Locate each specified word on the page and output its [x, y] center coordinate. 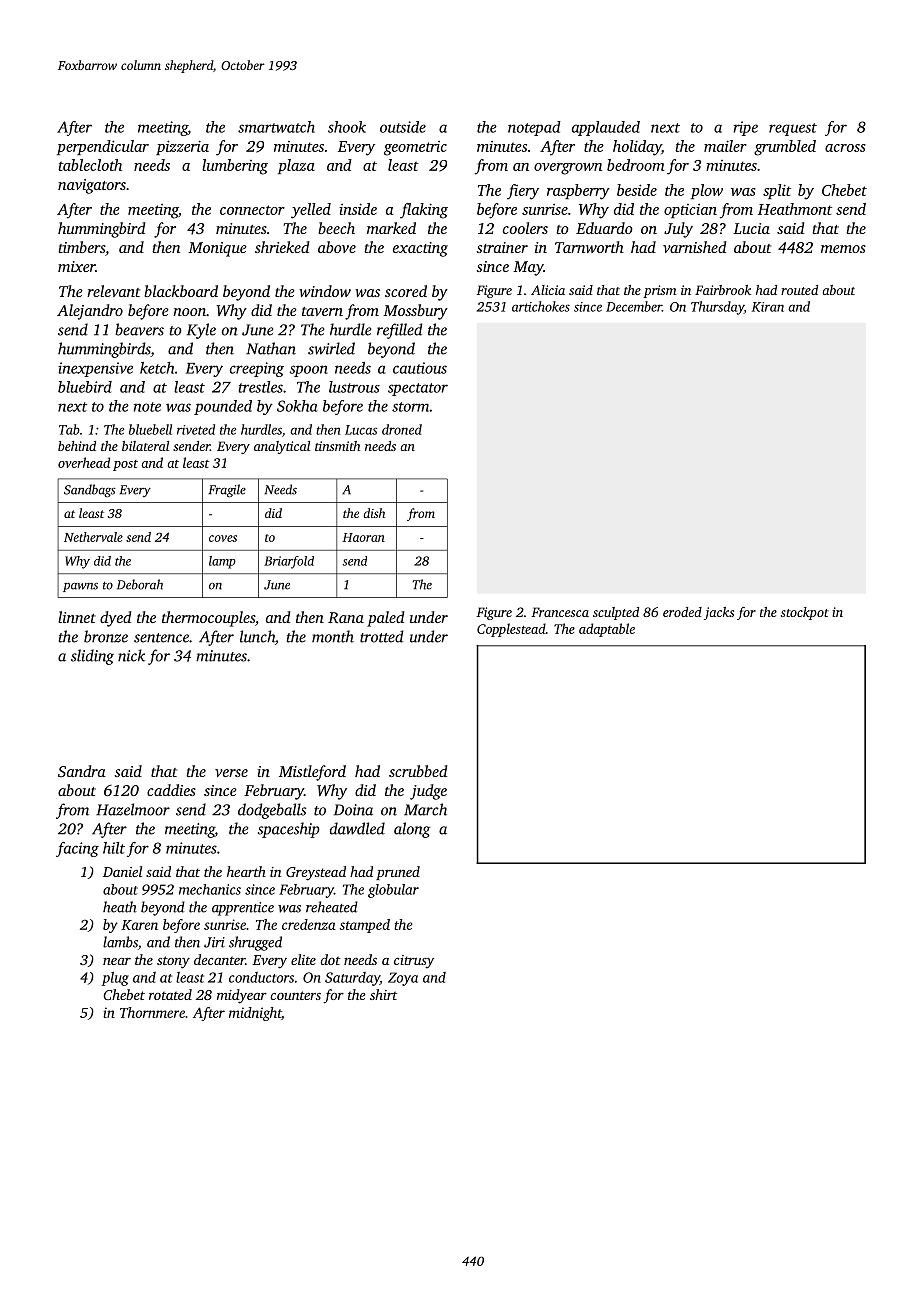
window [325, 291]
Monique [217, 249]
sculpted [616, 613]
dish [374, 513]
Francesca [560, 612]
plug [115, 978]
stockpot [805, 613]
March [425, 809]
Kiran [768, 307]
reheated [332, 907]
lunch [257, 636]
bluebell [150, 429]
